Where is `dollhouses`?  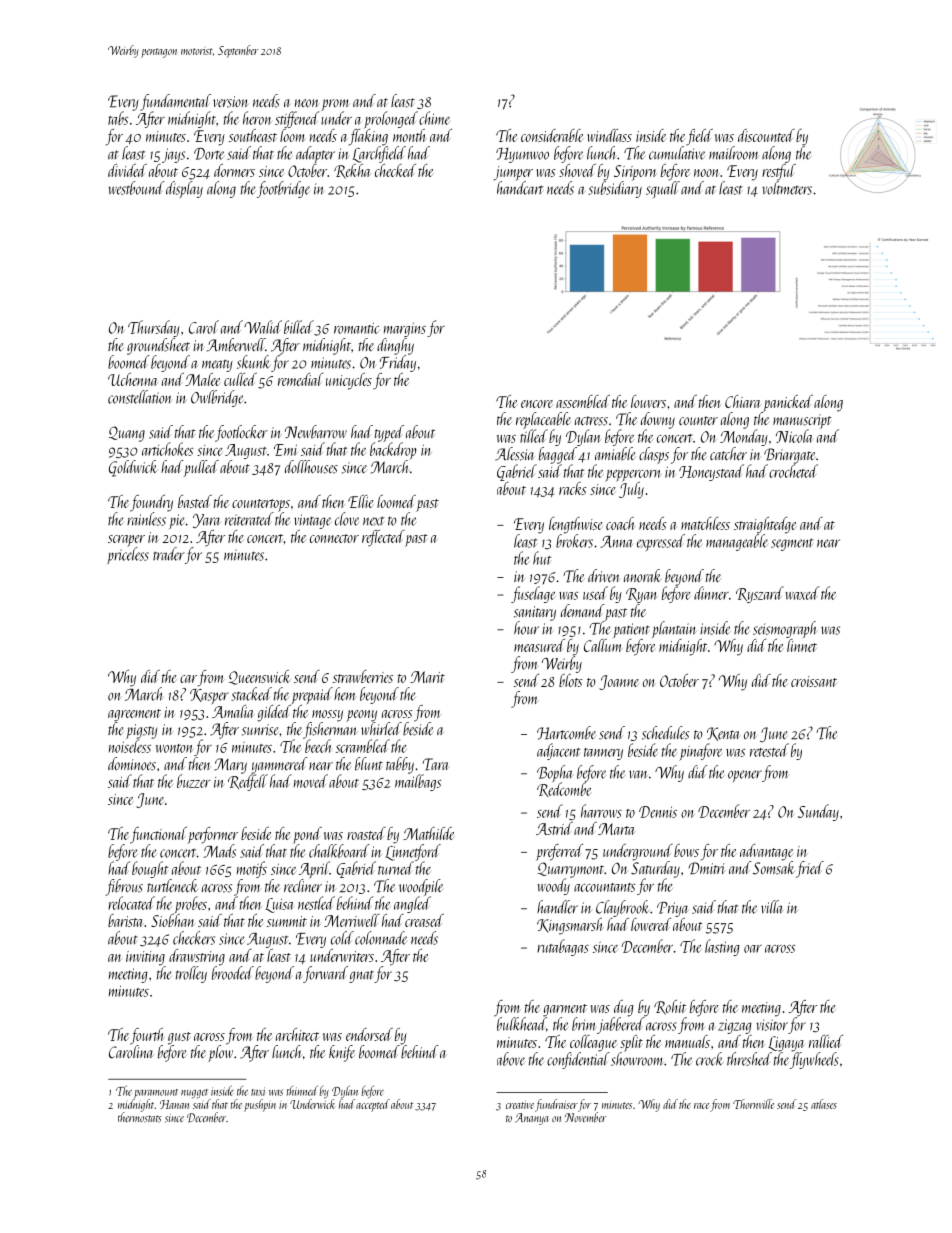
dollhouses is located at coordinates (311, 467).
